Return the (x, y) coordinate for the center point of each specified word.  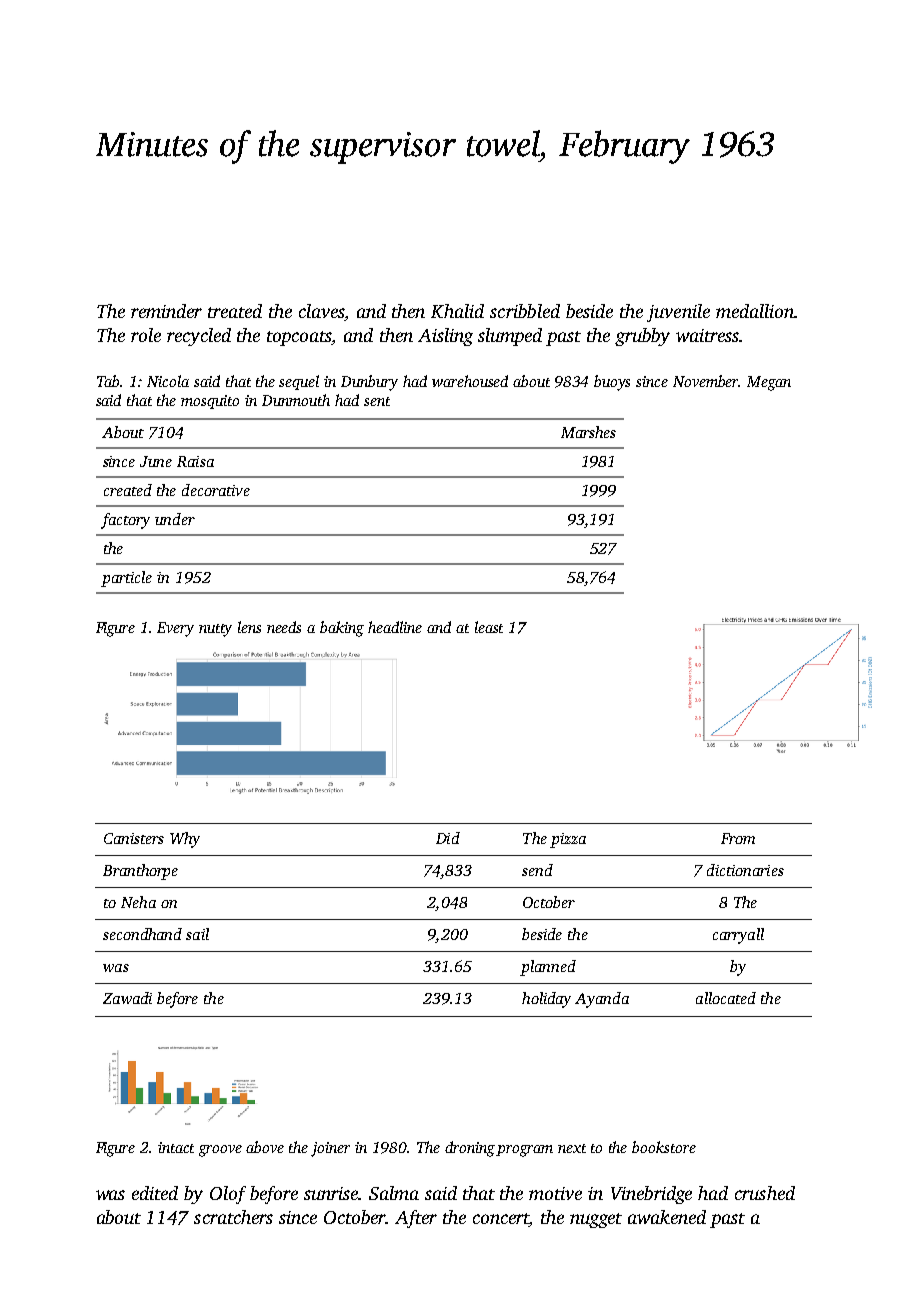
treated (235, 311)
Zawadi (127, 998)
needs (284, 627)
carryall (738, 936)
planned (548, 968)
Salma (394, 1193)
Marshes (588, 432)
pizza (568, 840)
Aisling (445, 337)
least (489, 627)
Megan (769, 383)
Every (175, 629)
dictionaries (745, 870)
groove (220, 1151)
